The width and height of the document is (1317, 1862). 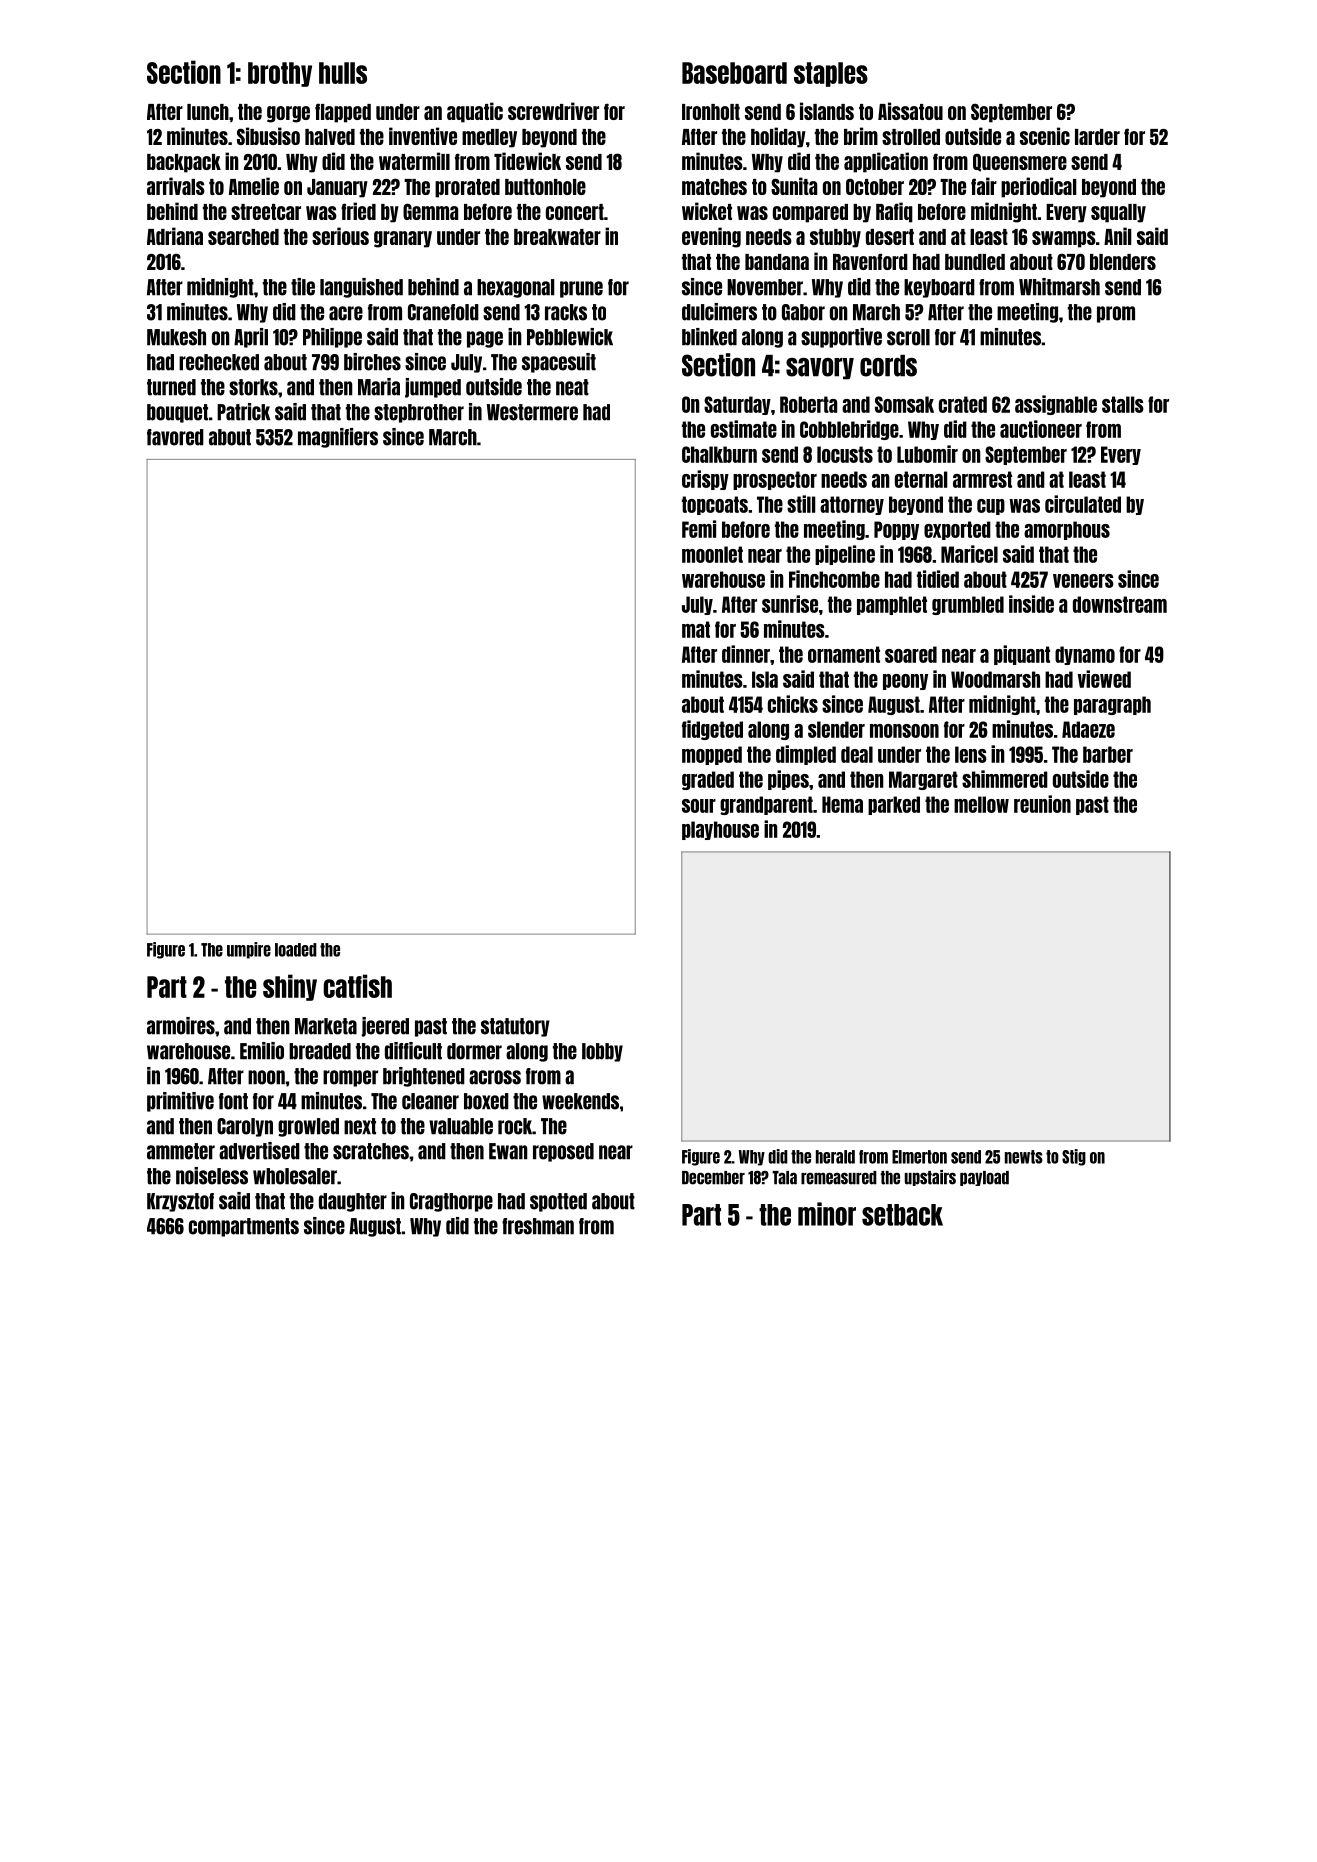 I want to click on Stig, so click(x=1074, y=1157).
